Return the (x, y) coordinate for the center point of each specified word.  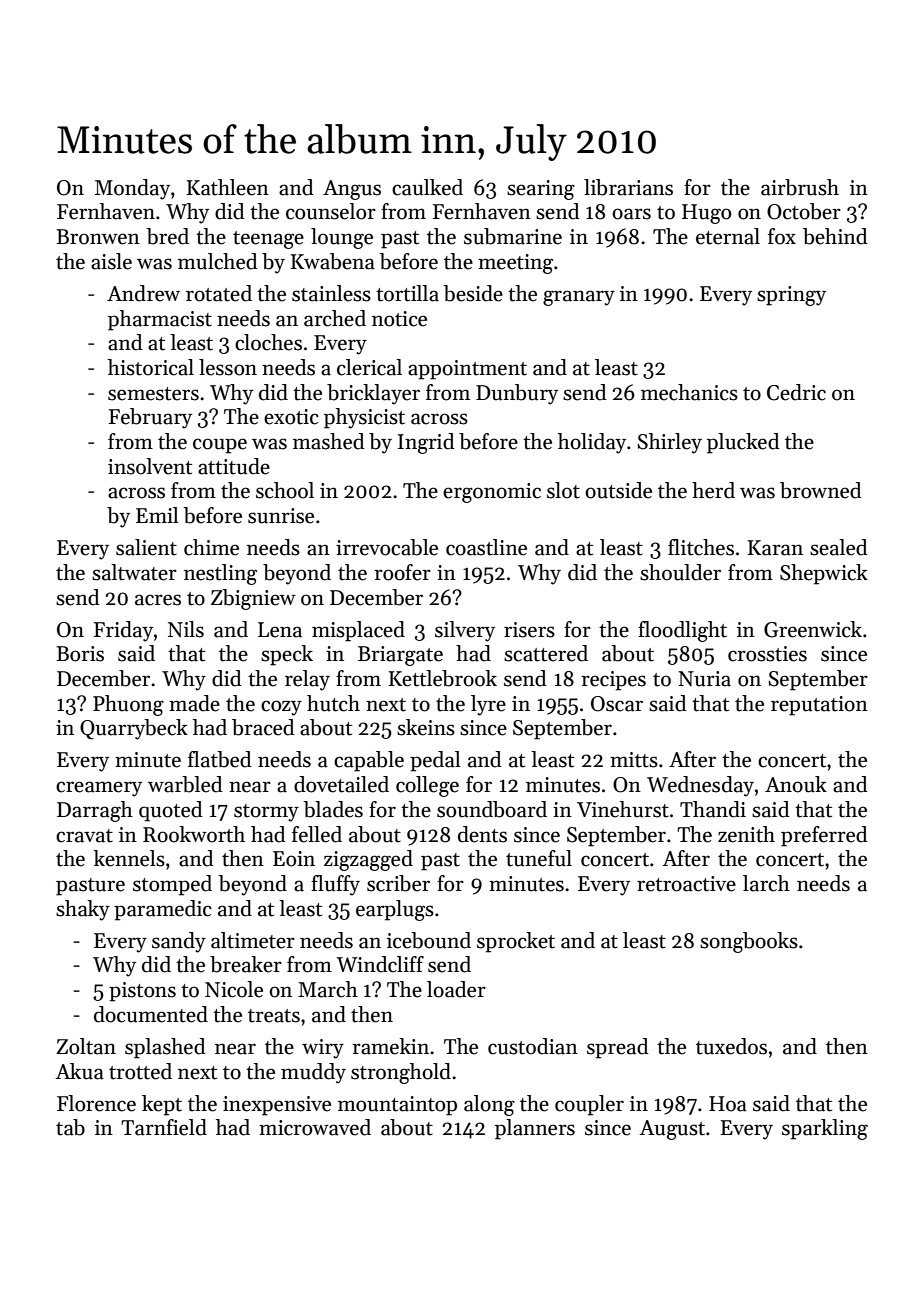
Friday (123, 631)
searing (541, 190)
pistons (142, 992)
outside (618, 490)
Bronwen (98, 237)
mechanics (689, 392)
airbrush (800, 187)
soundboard (492, 809)
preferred (824, 836)
